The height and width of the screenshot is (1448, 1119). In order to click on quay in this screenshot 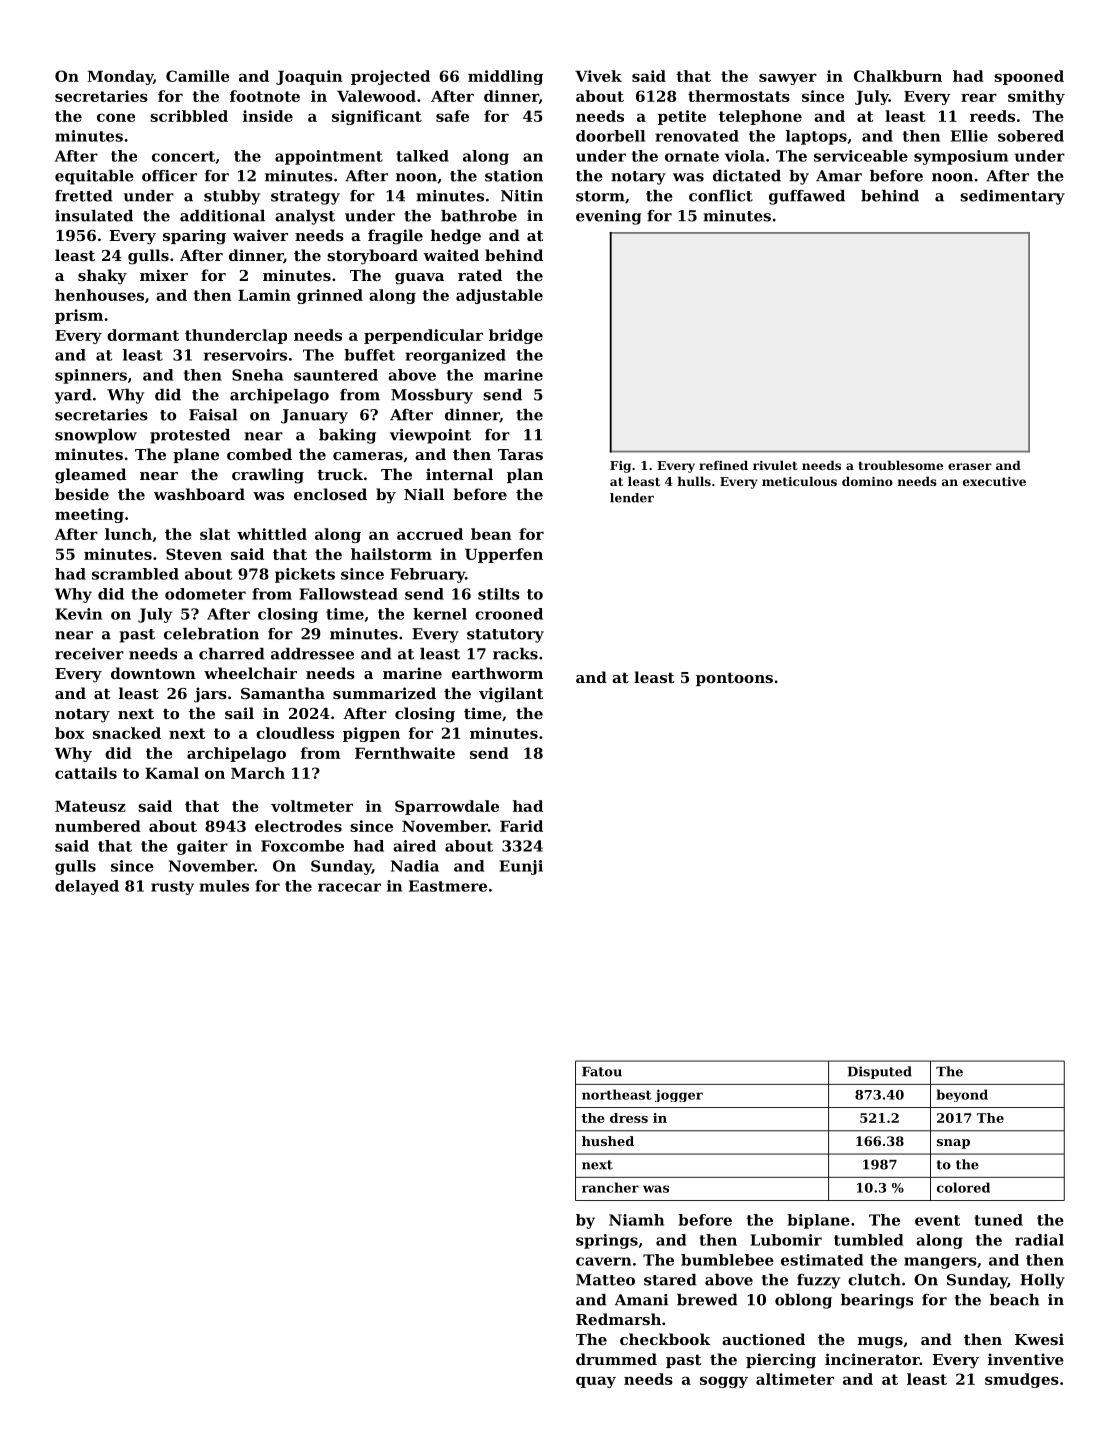, I will do `click(596, 1382)`.
